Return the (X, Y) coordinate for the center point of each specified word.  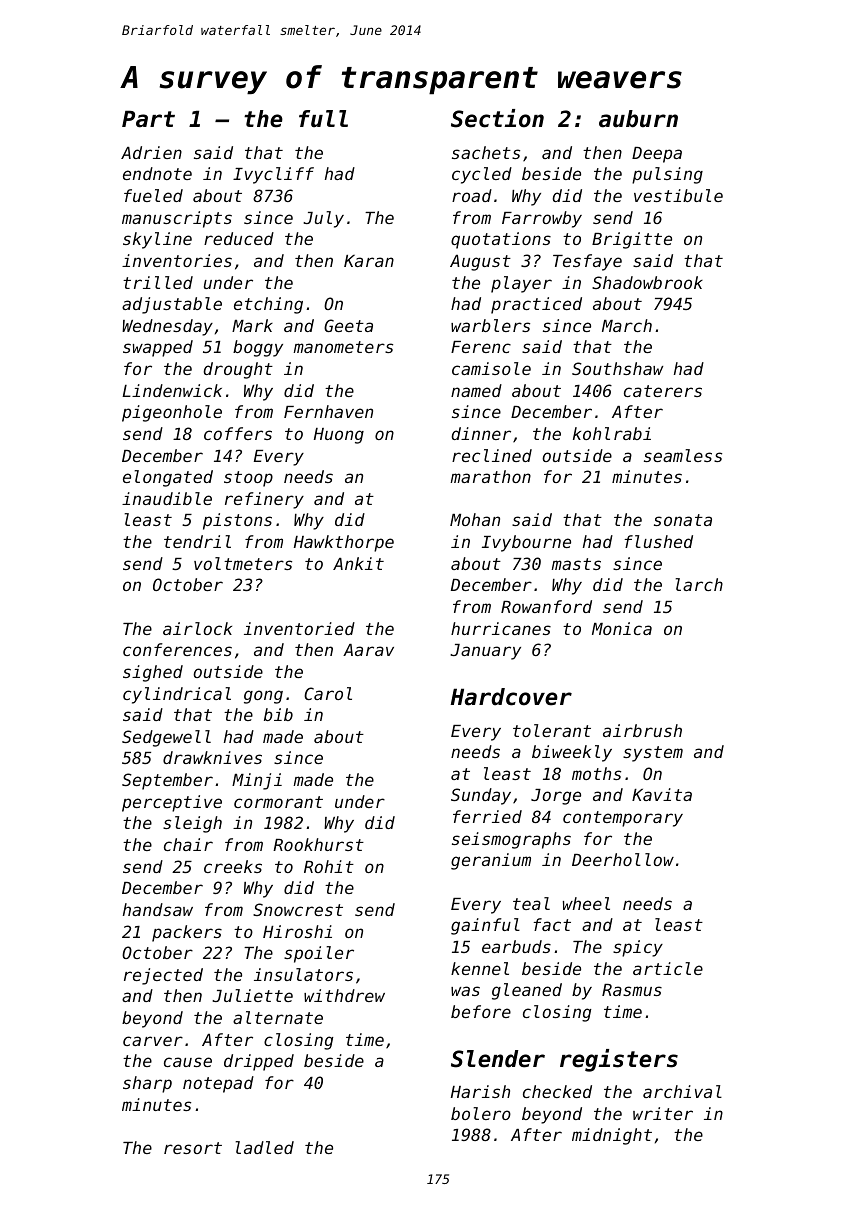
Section (497, 118)
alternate (278, 1017)
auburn (638, 119)
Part (148, 119)
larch (699, 584)
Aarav (368, 650)
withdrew (344, 995)
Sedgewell (166, 738)
